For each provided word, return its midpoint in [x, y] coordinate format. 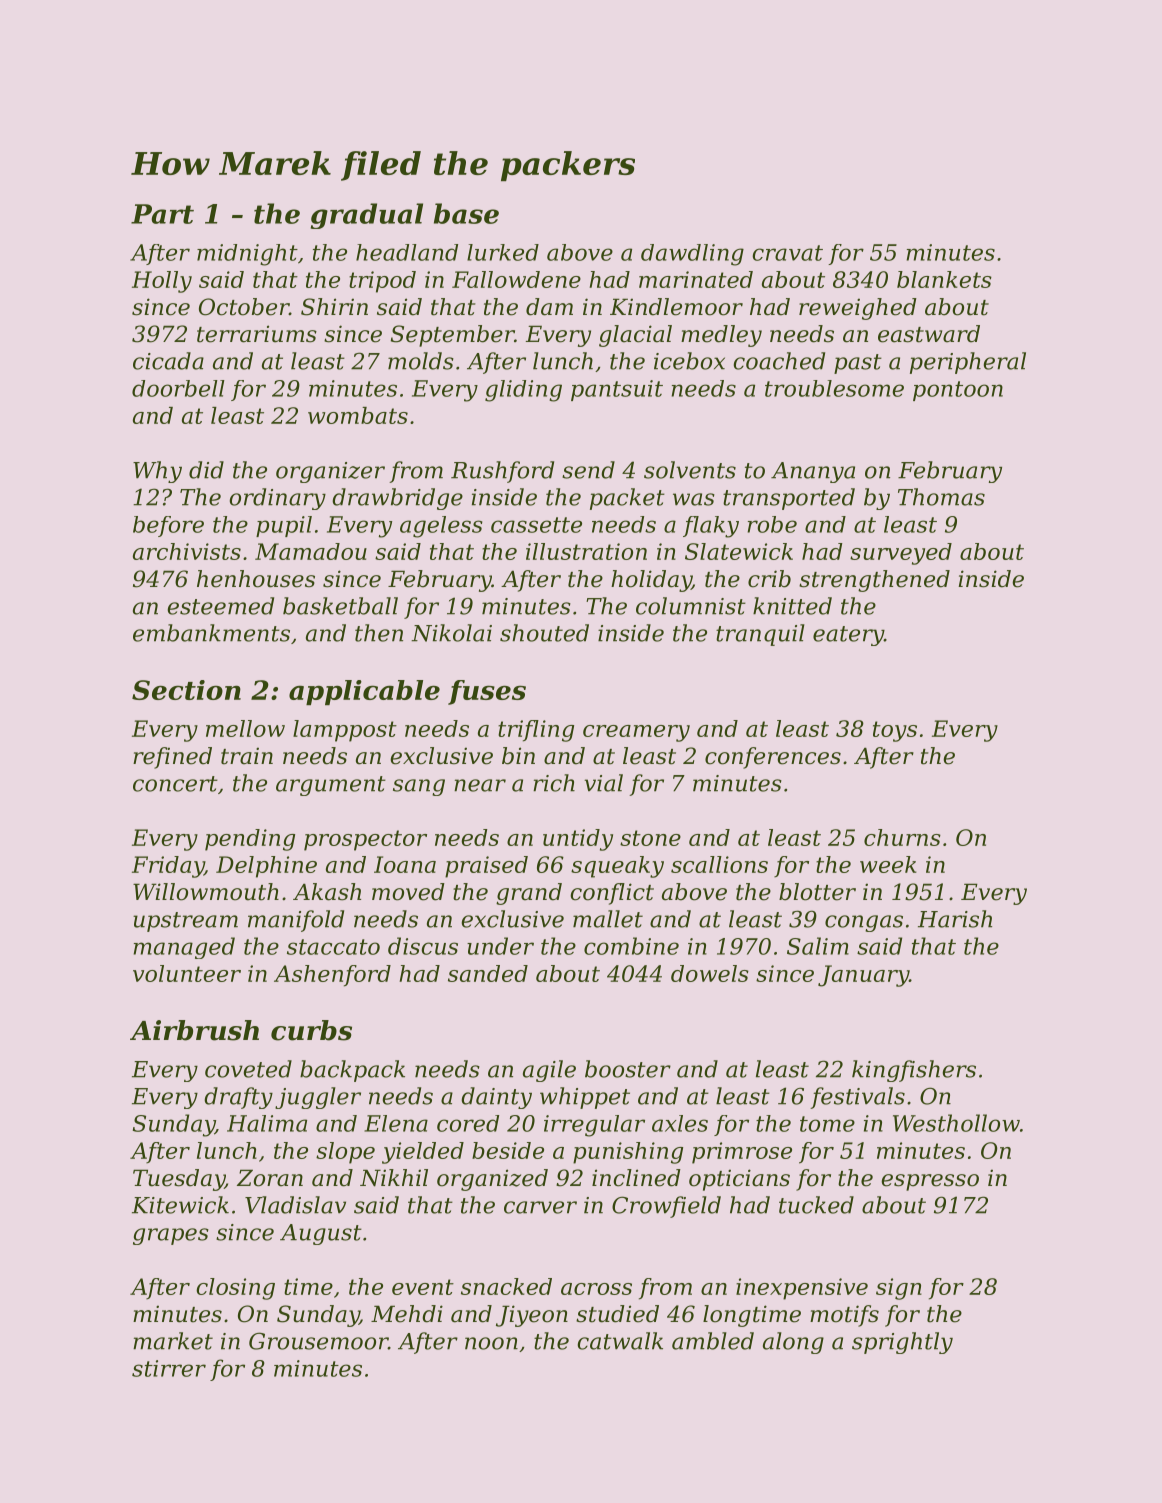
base [466, 213]
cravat [787, 253]
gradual [367, 216]
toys [895, 731]
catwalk [620, 1341]
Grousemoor [318, 1341]
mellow [245, 728]
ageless [441, 527]
